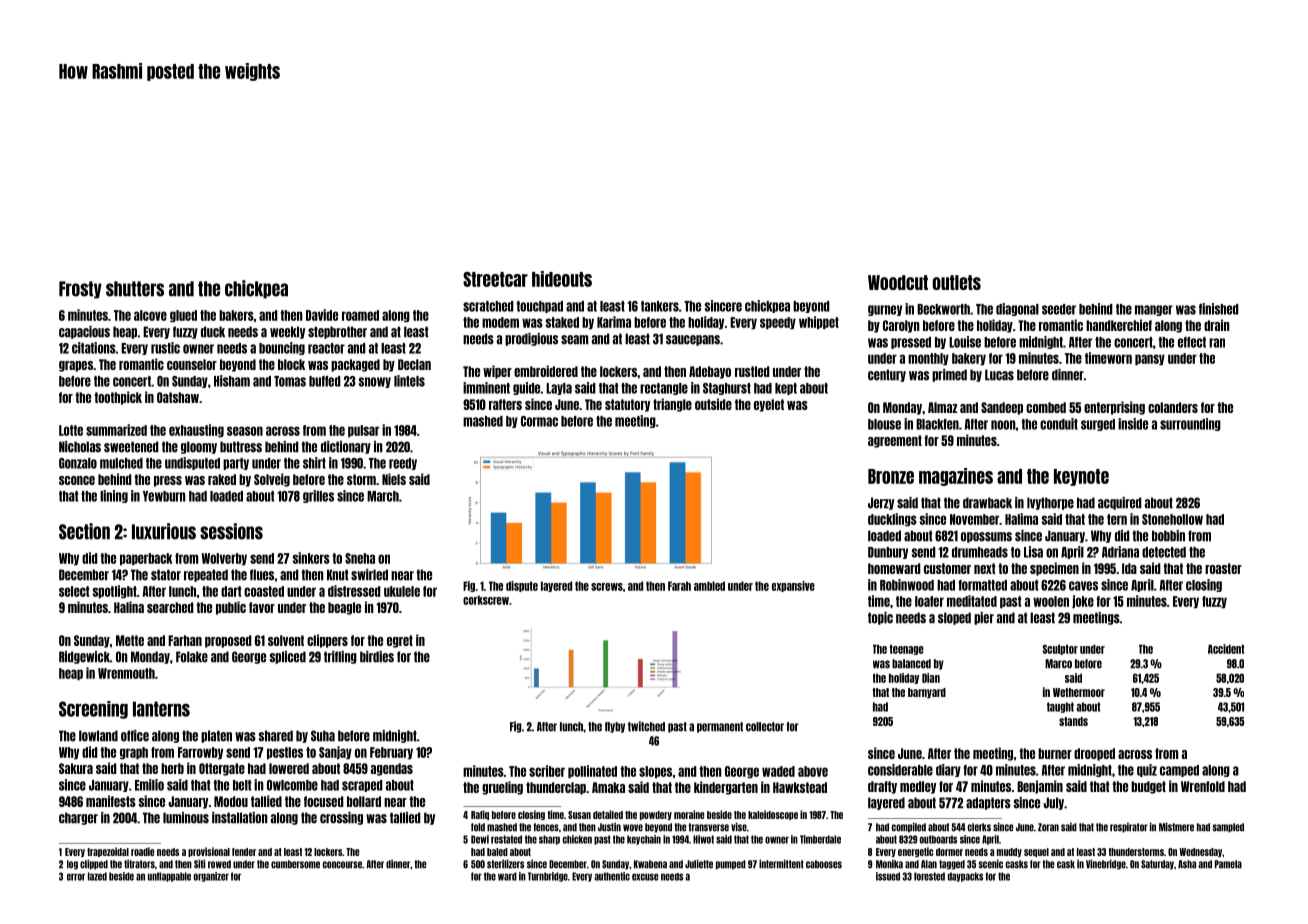 The height and width of the document is (924, 1308). I want to click on topic, so click(880, 618).
